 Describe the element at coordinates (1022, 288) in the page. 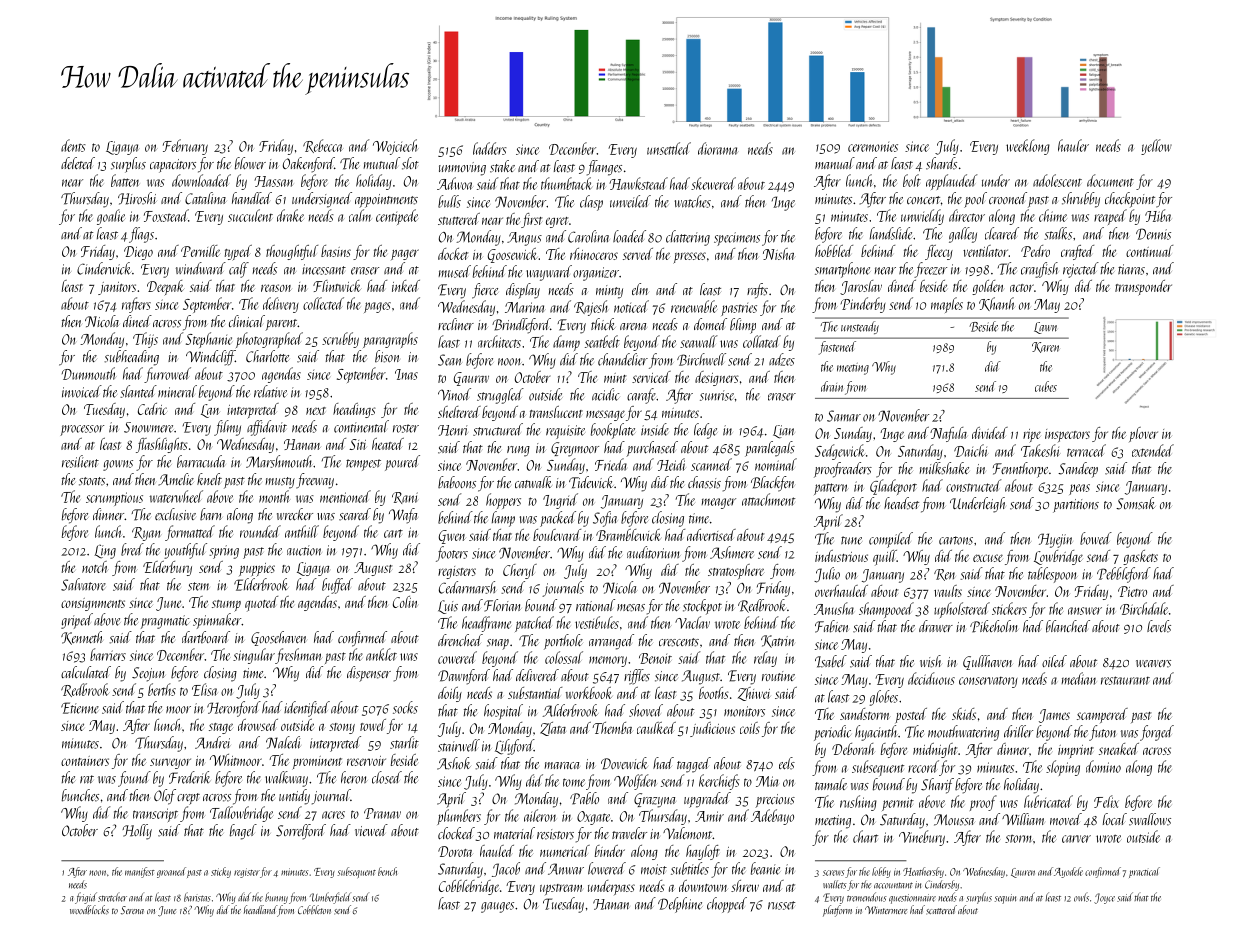

I see `actor` at that location.
